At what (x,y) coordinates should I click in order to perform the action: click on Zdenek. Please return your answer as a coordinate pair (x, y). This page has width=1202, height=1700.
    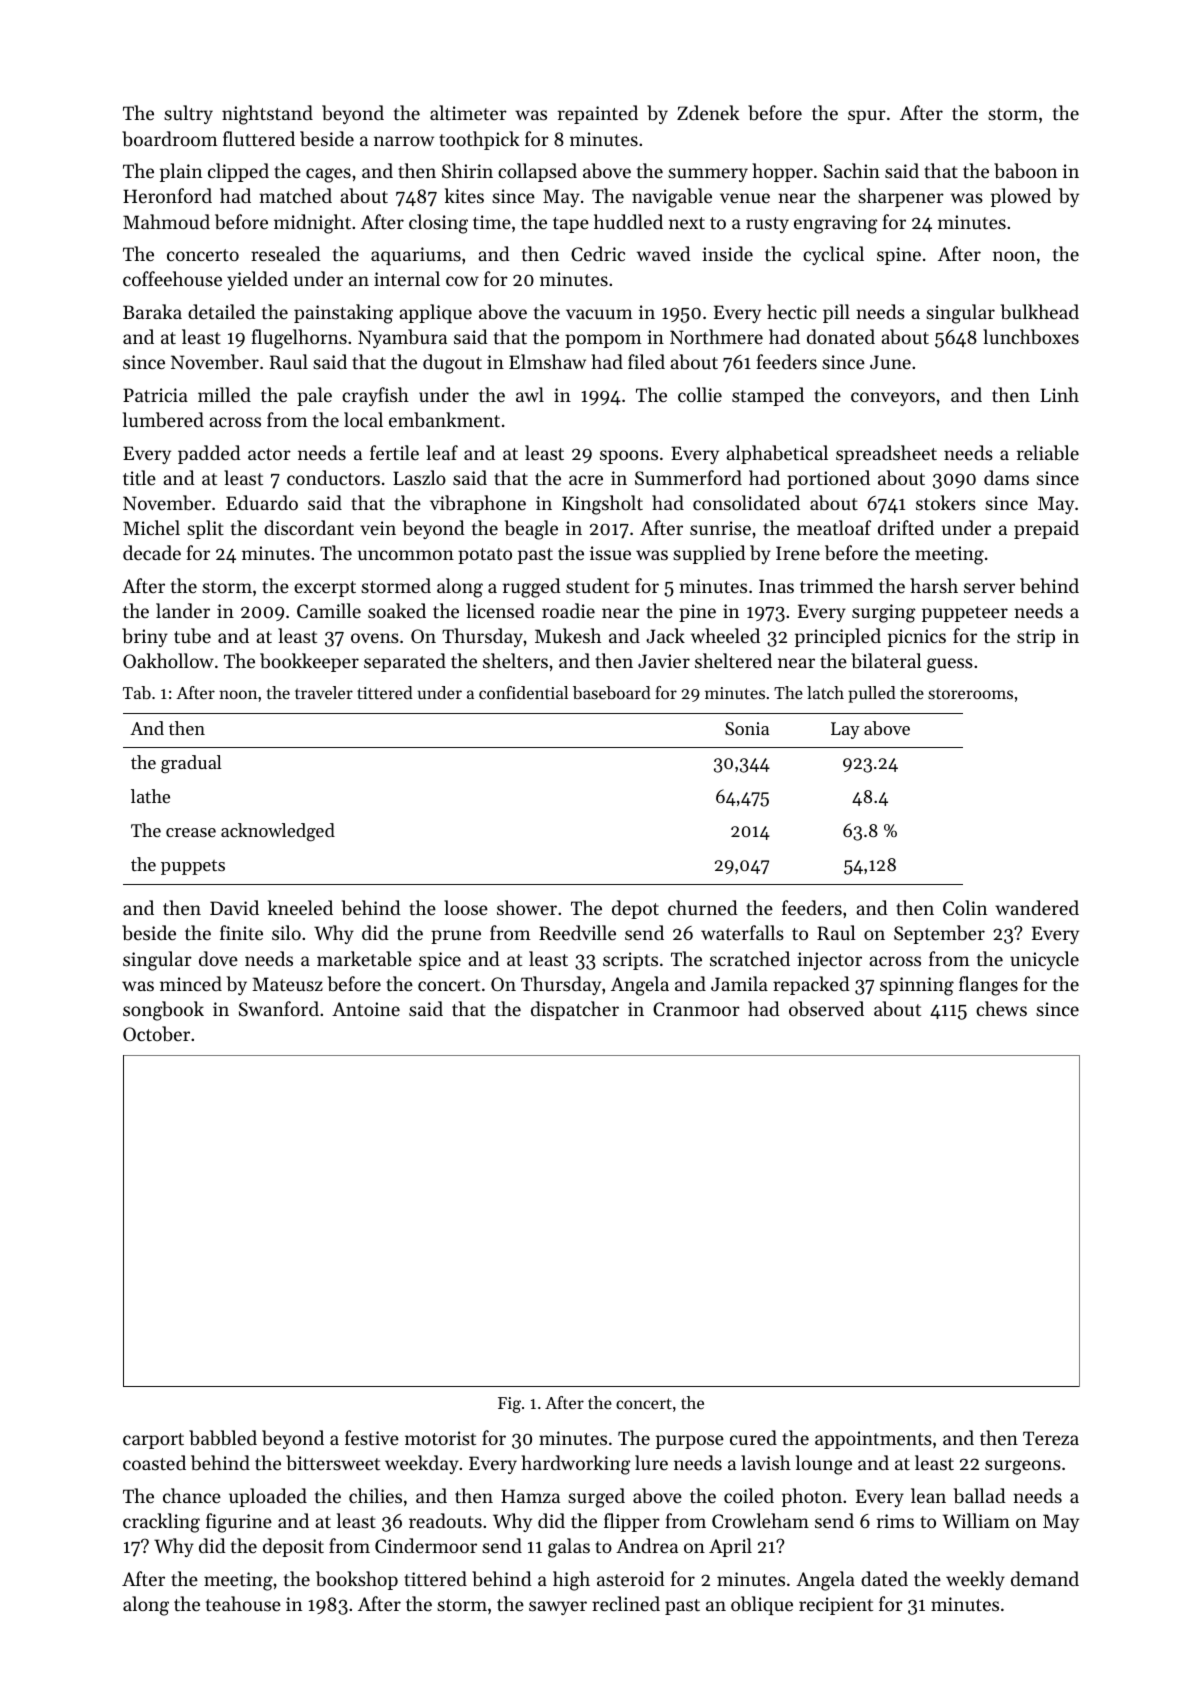
    Looking at the image, I should click on (708, 112).
